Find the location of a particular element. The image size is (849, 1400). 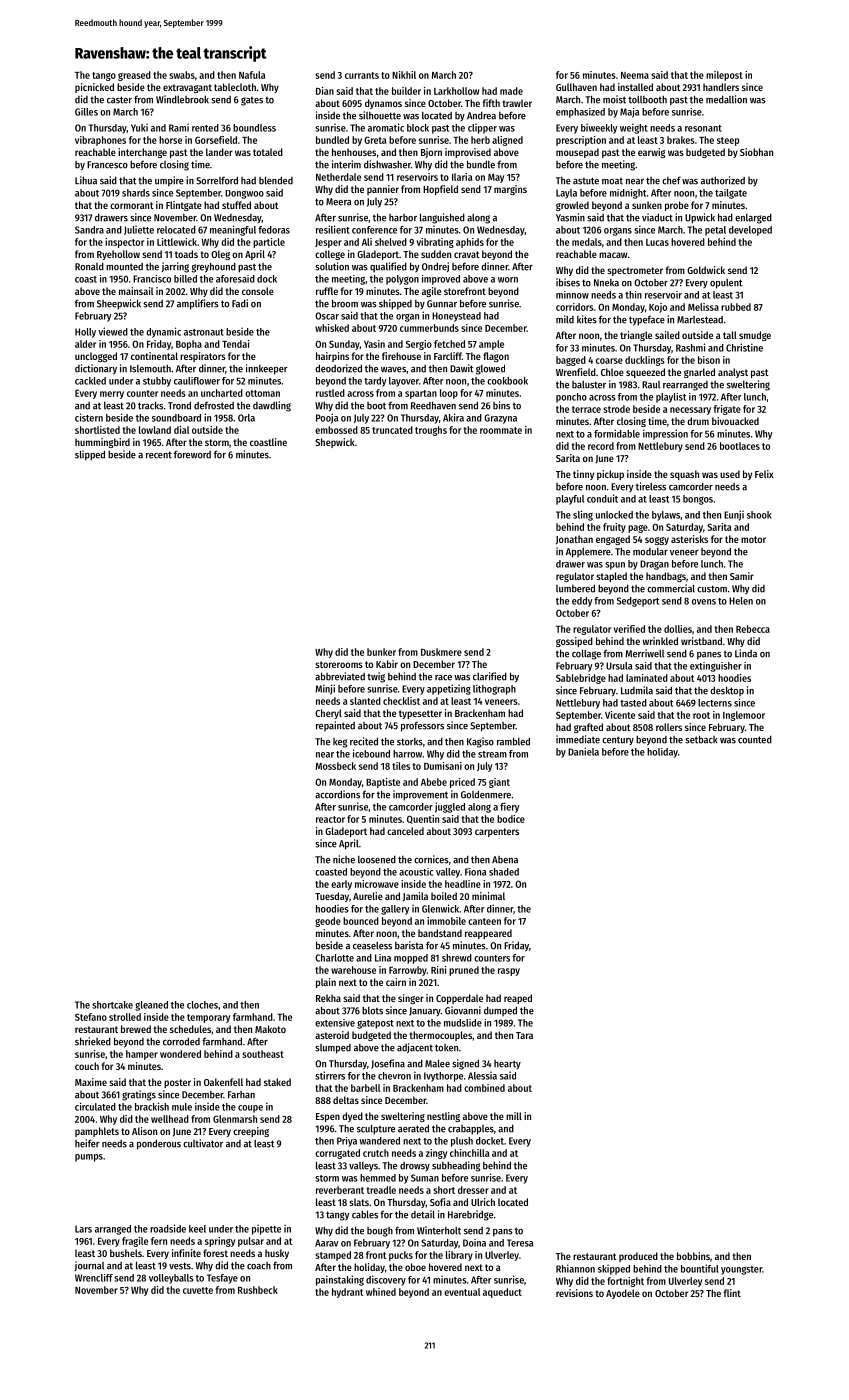

Rushbeck is located at coordinates (258, 1290).
